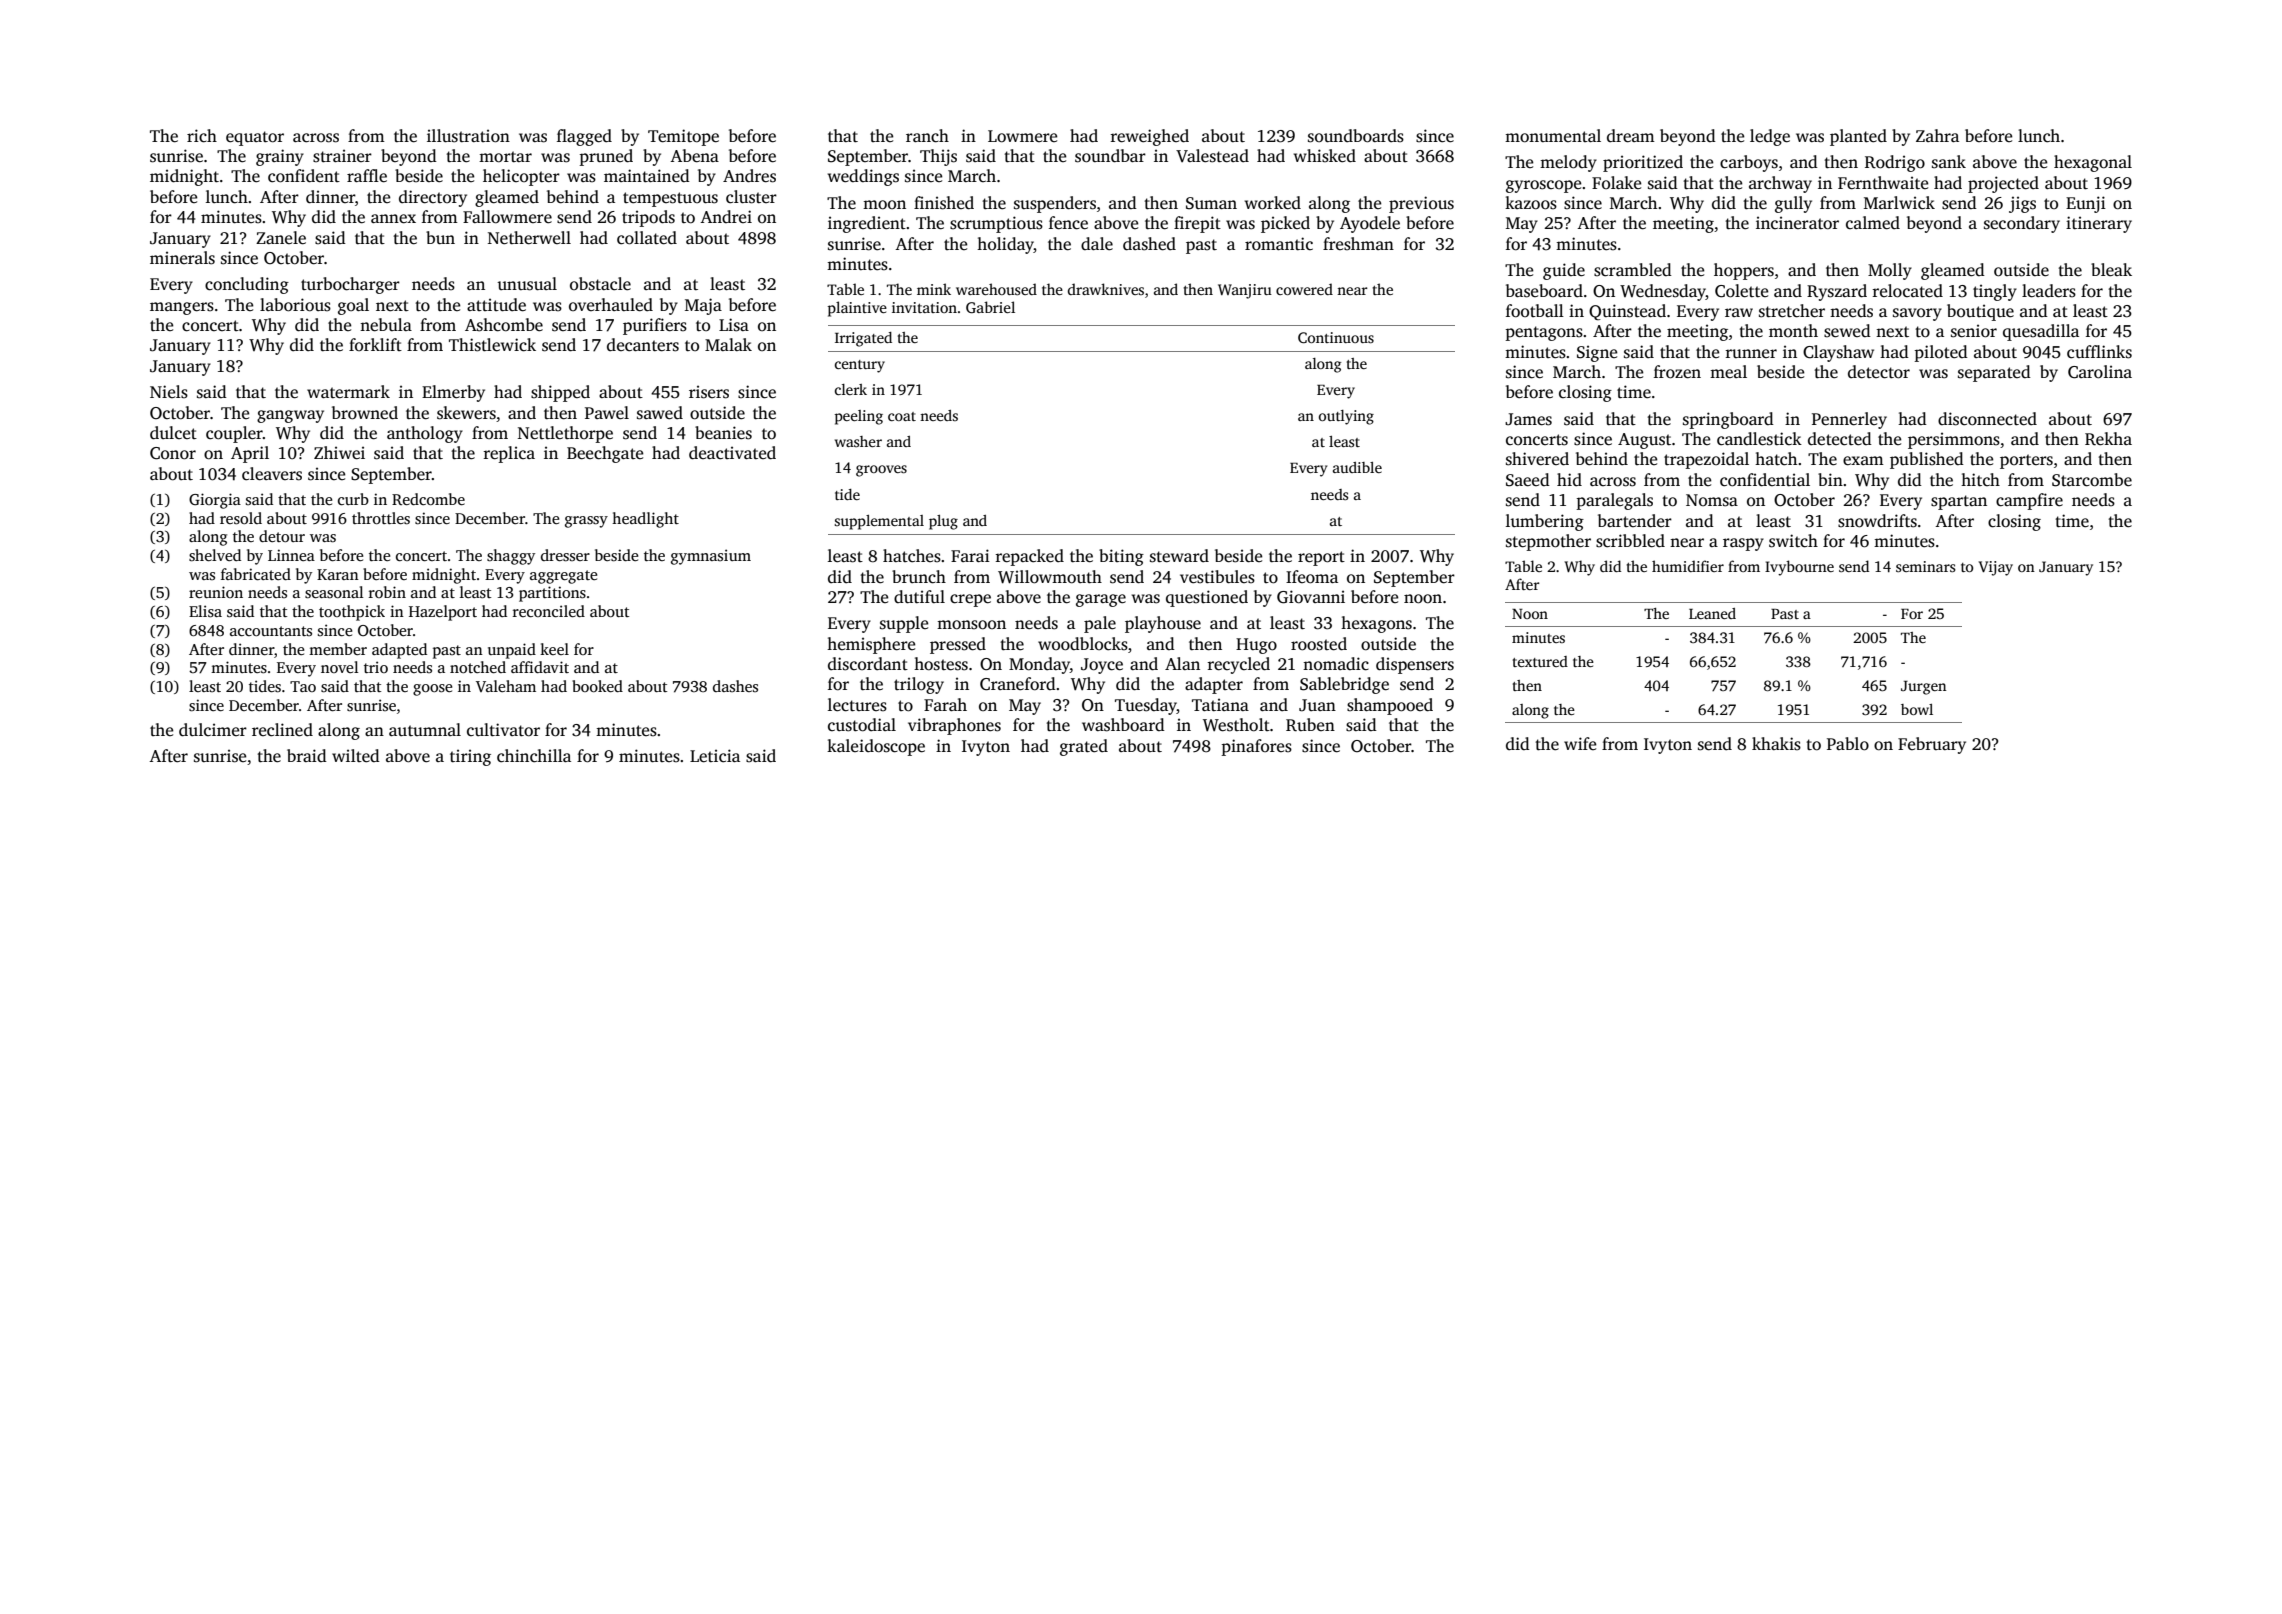 This screenshot has height=1614, width=2282. I want to click on Eunji, so click(2086, 204).
